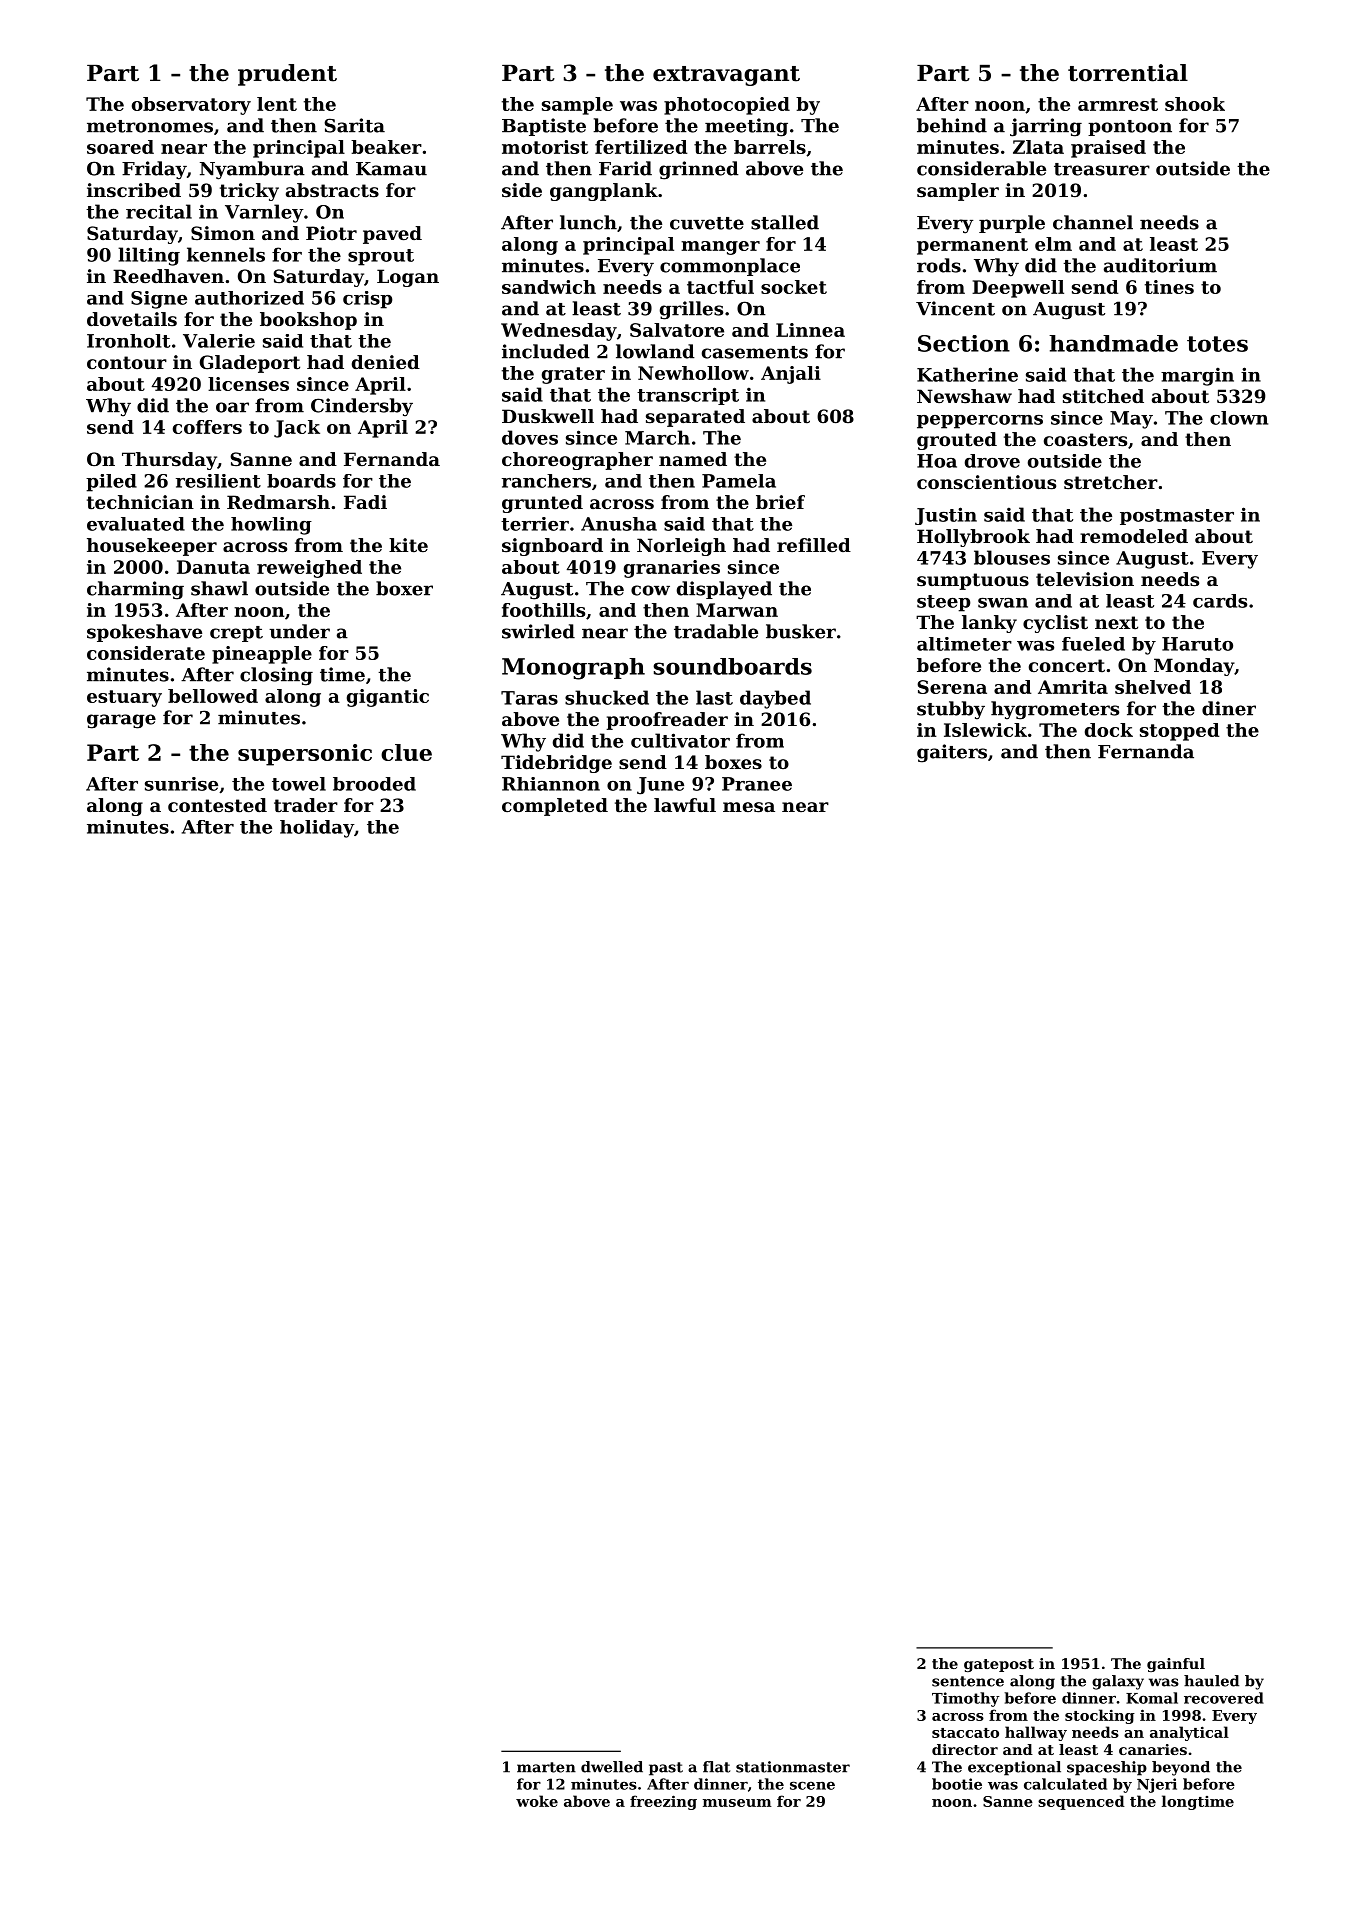 The image size is (1357, 1920). I want to click on gatepost, so click(999, 1665).
